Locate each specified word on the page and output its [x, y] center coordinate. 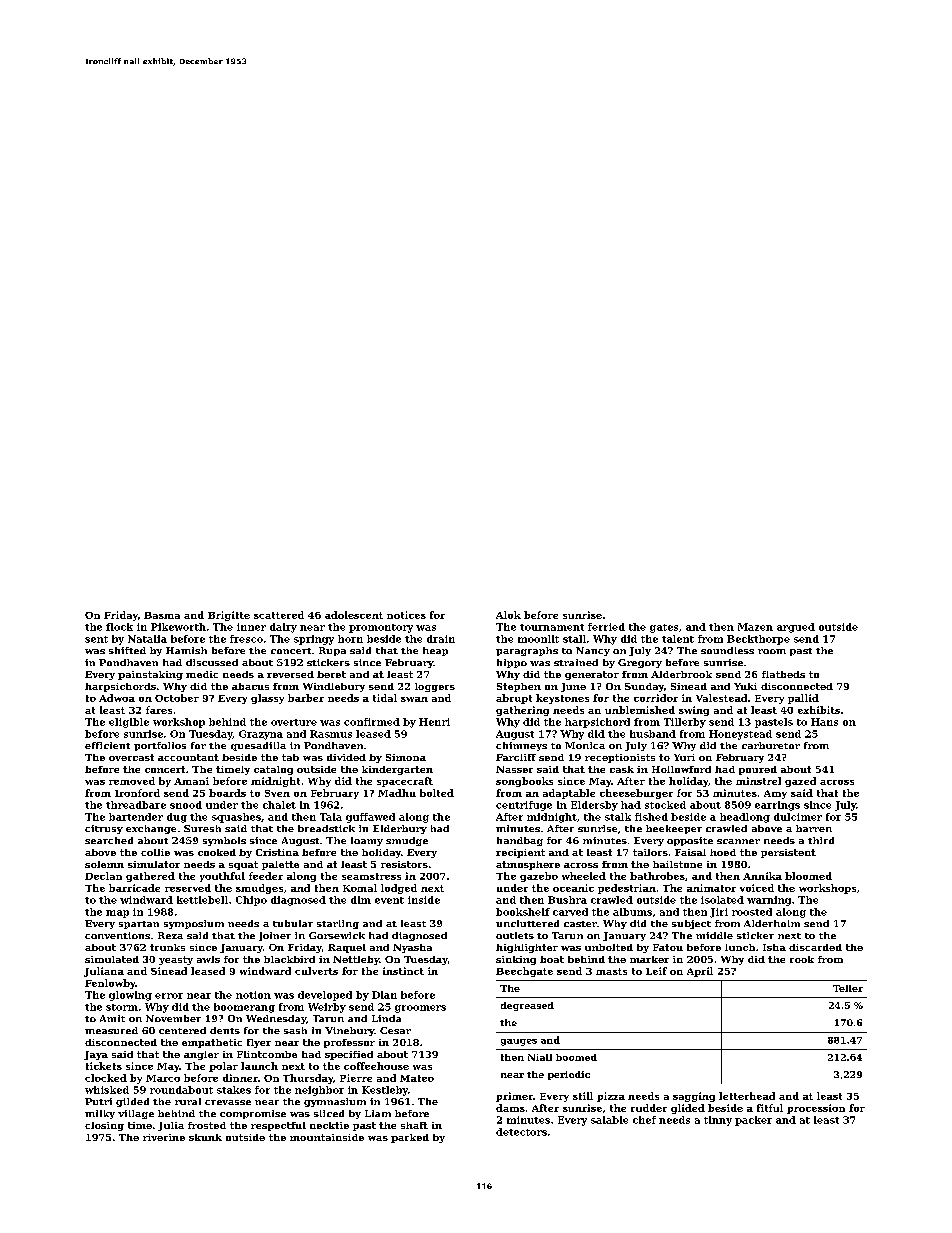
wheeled [584, 876]
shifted [127, 650]
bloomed [808, 876]
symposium [194, 924]
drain [441, 639]
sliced [329, 1113]
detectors [521, 1132]
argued [796, 628]
